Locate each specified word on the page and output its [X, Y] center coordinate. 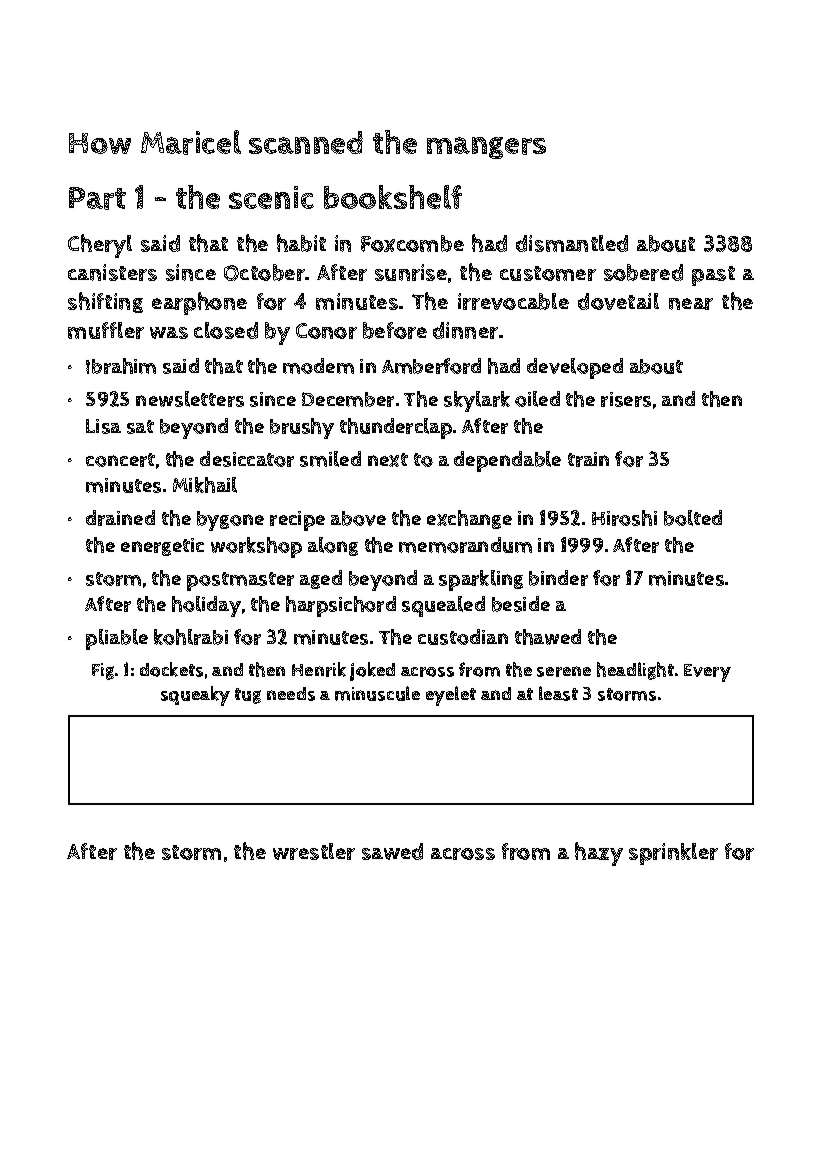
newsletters [190, 399]
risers [626, 399]
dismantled [572, 243]
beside [521, 604]
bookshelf [393, 197]
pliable [117, 639]
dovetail [618, 301]
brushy [302, 428]
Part [97, 198]
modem [318, 366]
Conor [326, 331]
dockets [171, 669]
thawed [548, 637]
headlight [635, 671]
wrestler [314, 851]
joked [372, 671]
